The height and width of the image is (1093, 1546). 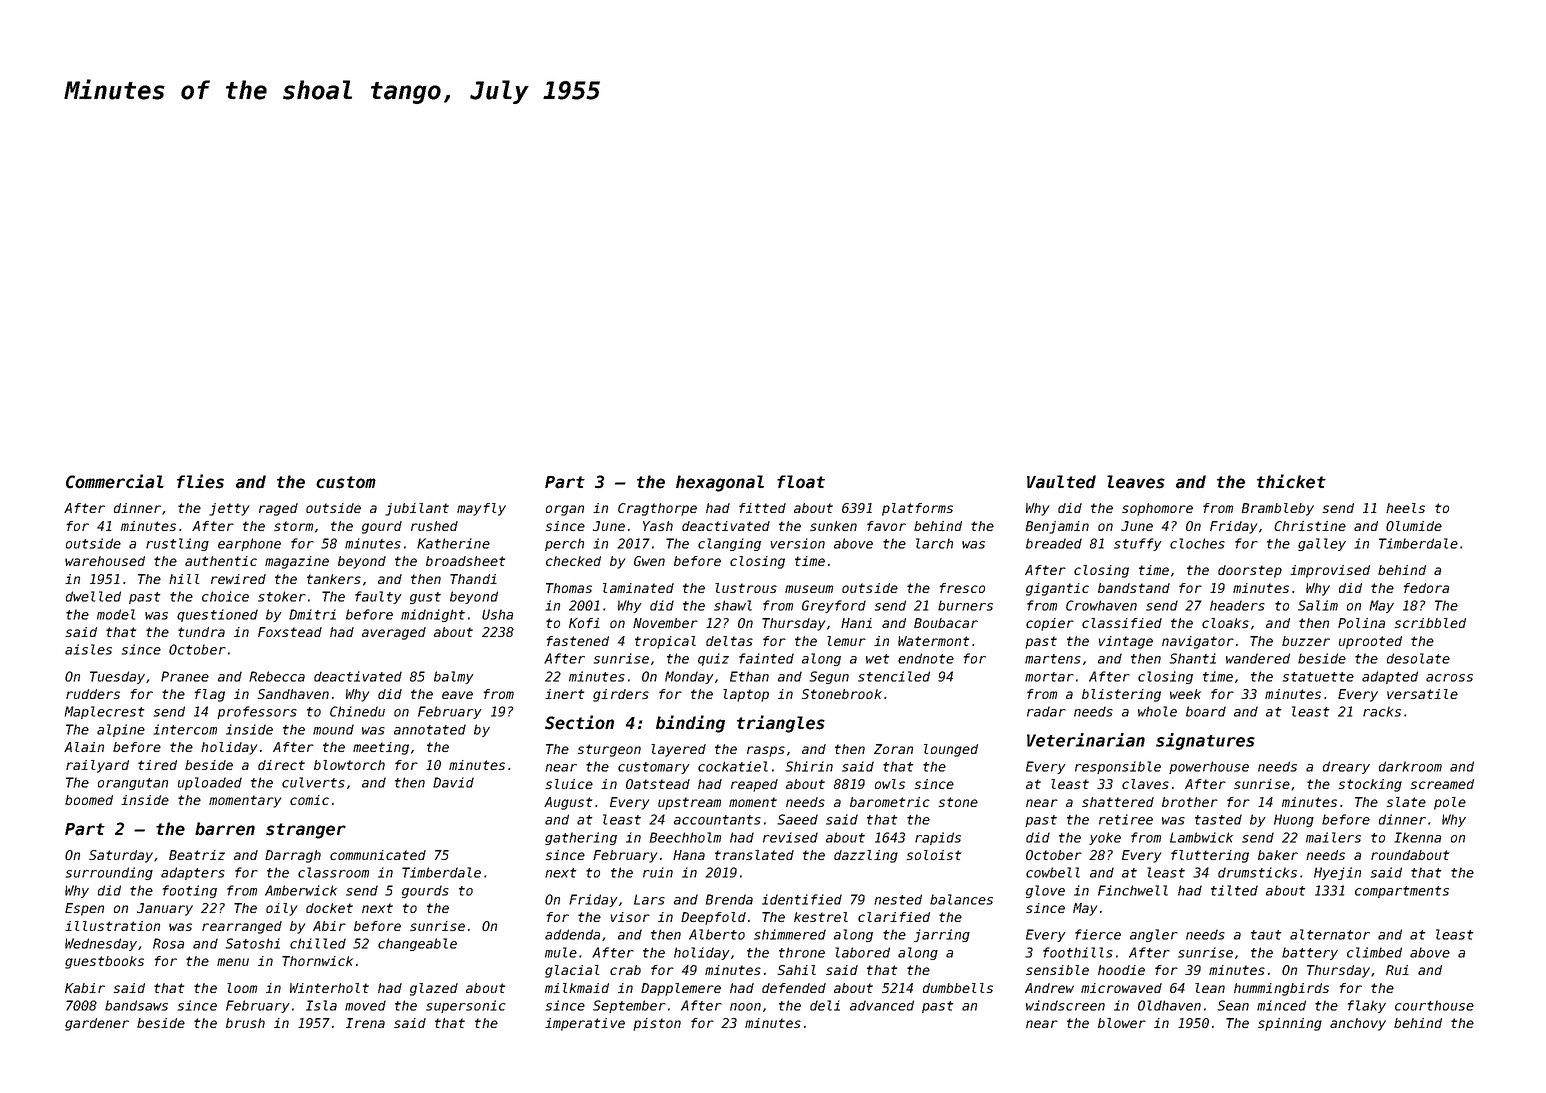 What do you see at coordinates (681, 989) in the image?
I see `Dapplemere` at bounding box center [681, 989].
